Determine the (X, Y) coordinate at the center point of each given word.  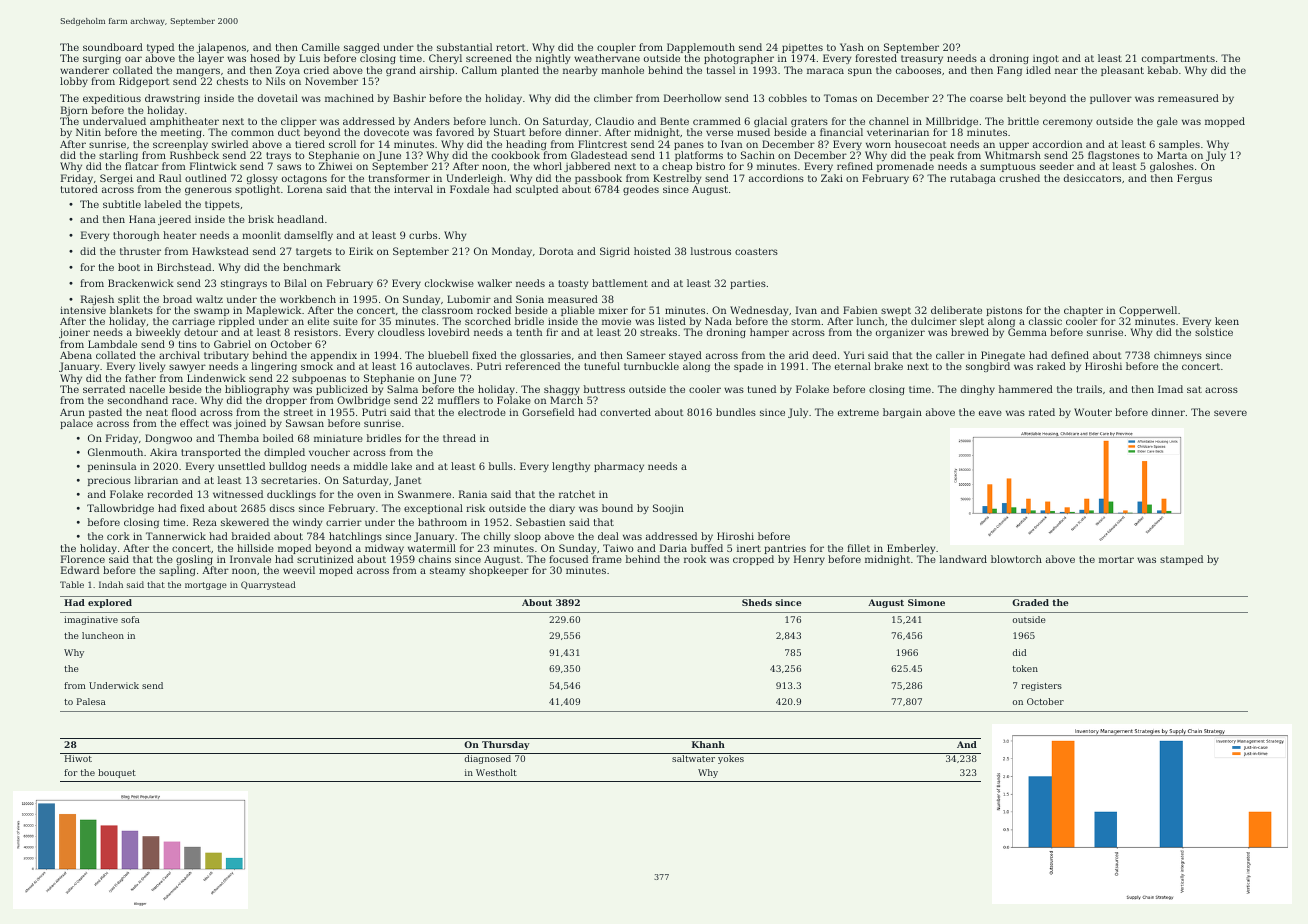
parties (748, 284)
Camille (321, 47)
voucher (329, 452)
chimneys (1178, 356)
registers (1041, 686)
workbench (308, 299)
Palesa (91, 701)
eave (990, 413)
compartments (1178, 59)
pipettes (802, 48)
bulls (501, 466)
